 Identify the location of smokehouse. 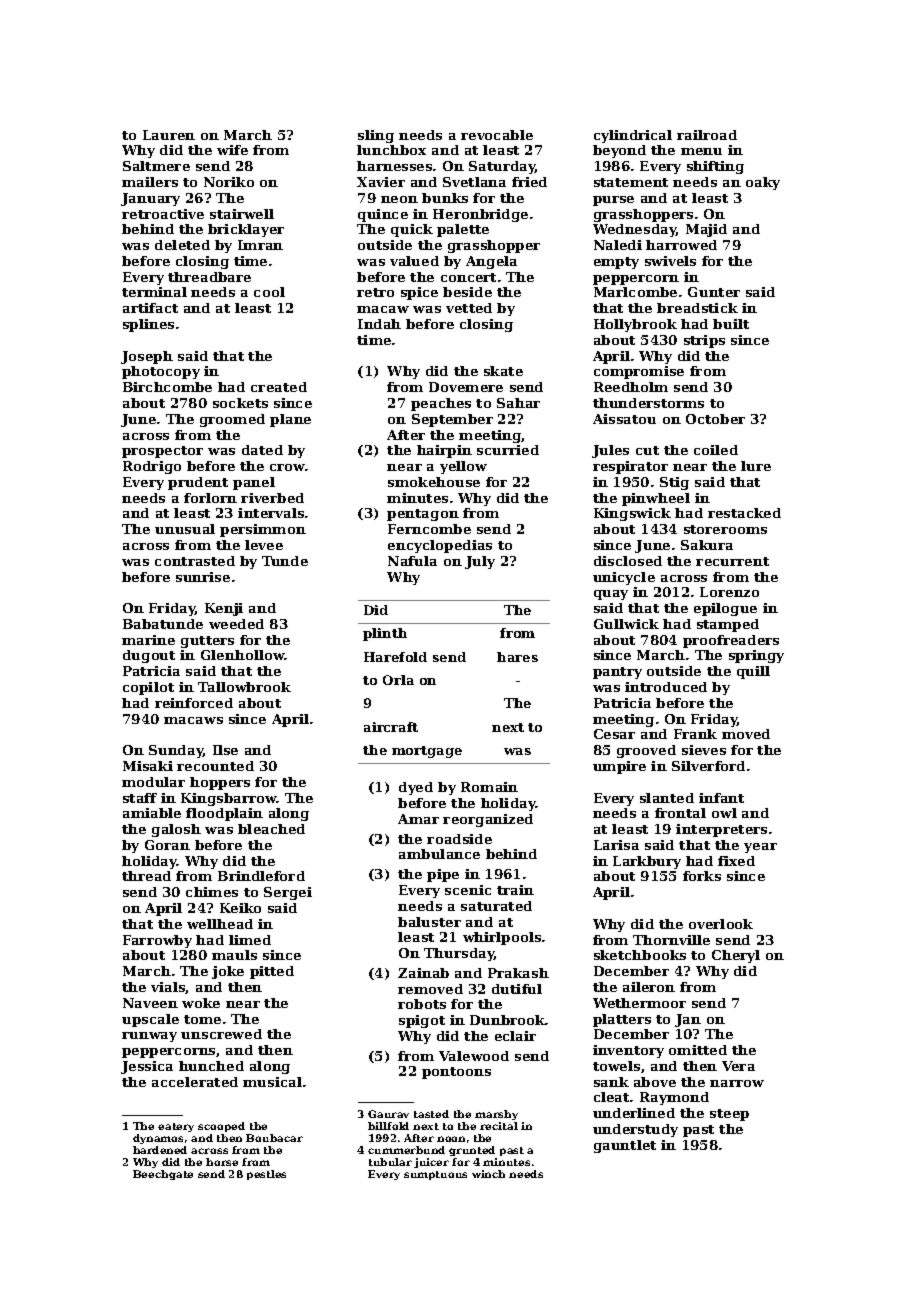
(434, 482).
